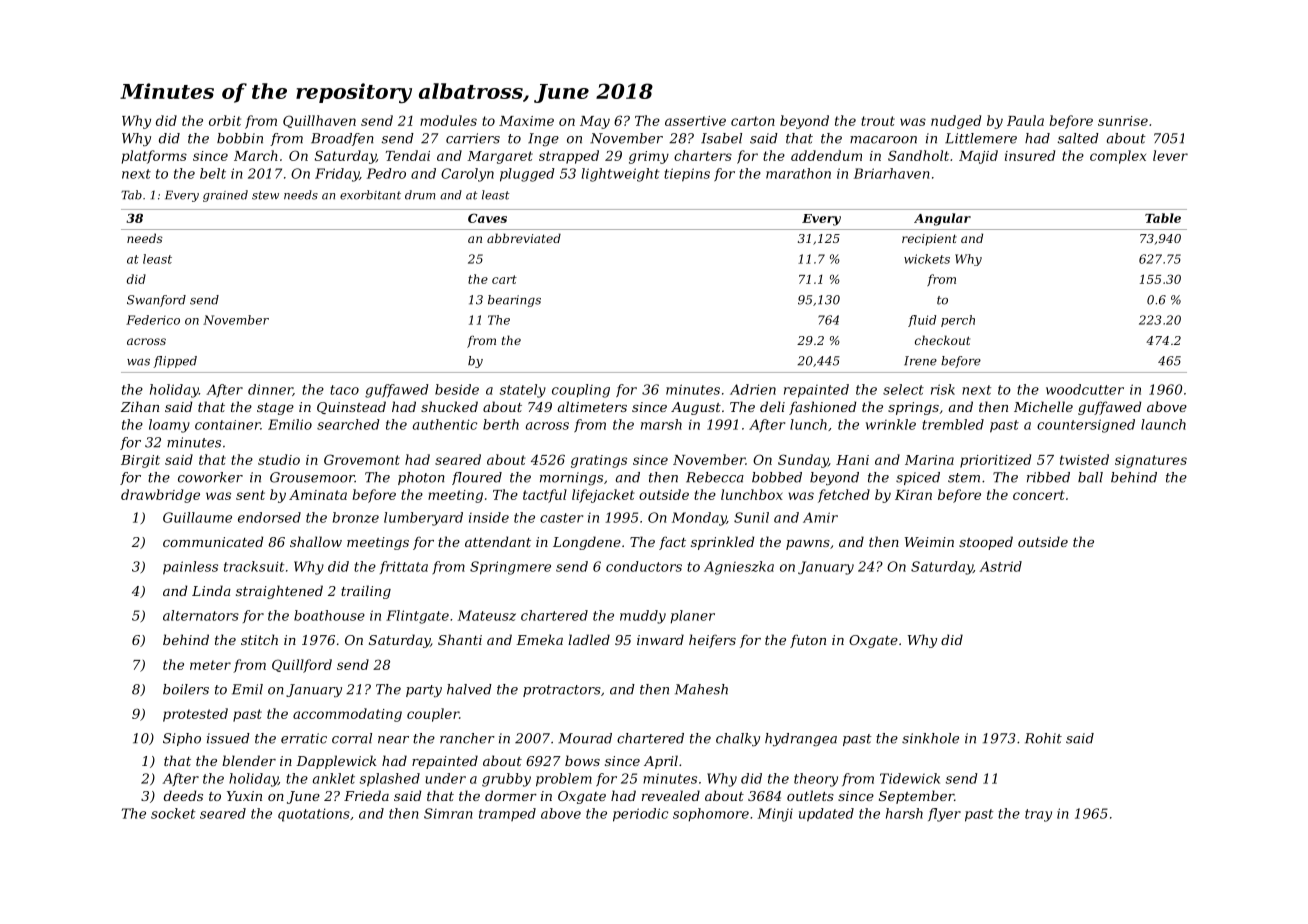 Image resolution: width=1308 pixels, height=924 pixels. Describe the element at coordinates (1025, 120) in the document. I see `Paula` at that location.
